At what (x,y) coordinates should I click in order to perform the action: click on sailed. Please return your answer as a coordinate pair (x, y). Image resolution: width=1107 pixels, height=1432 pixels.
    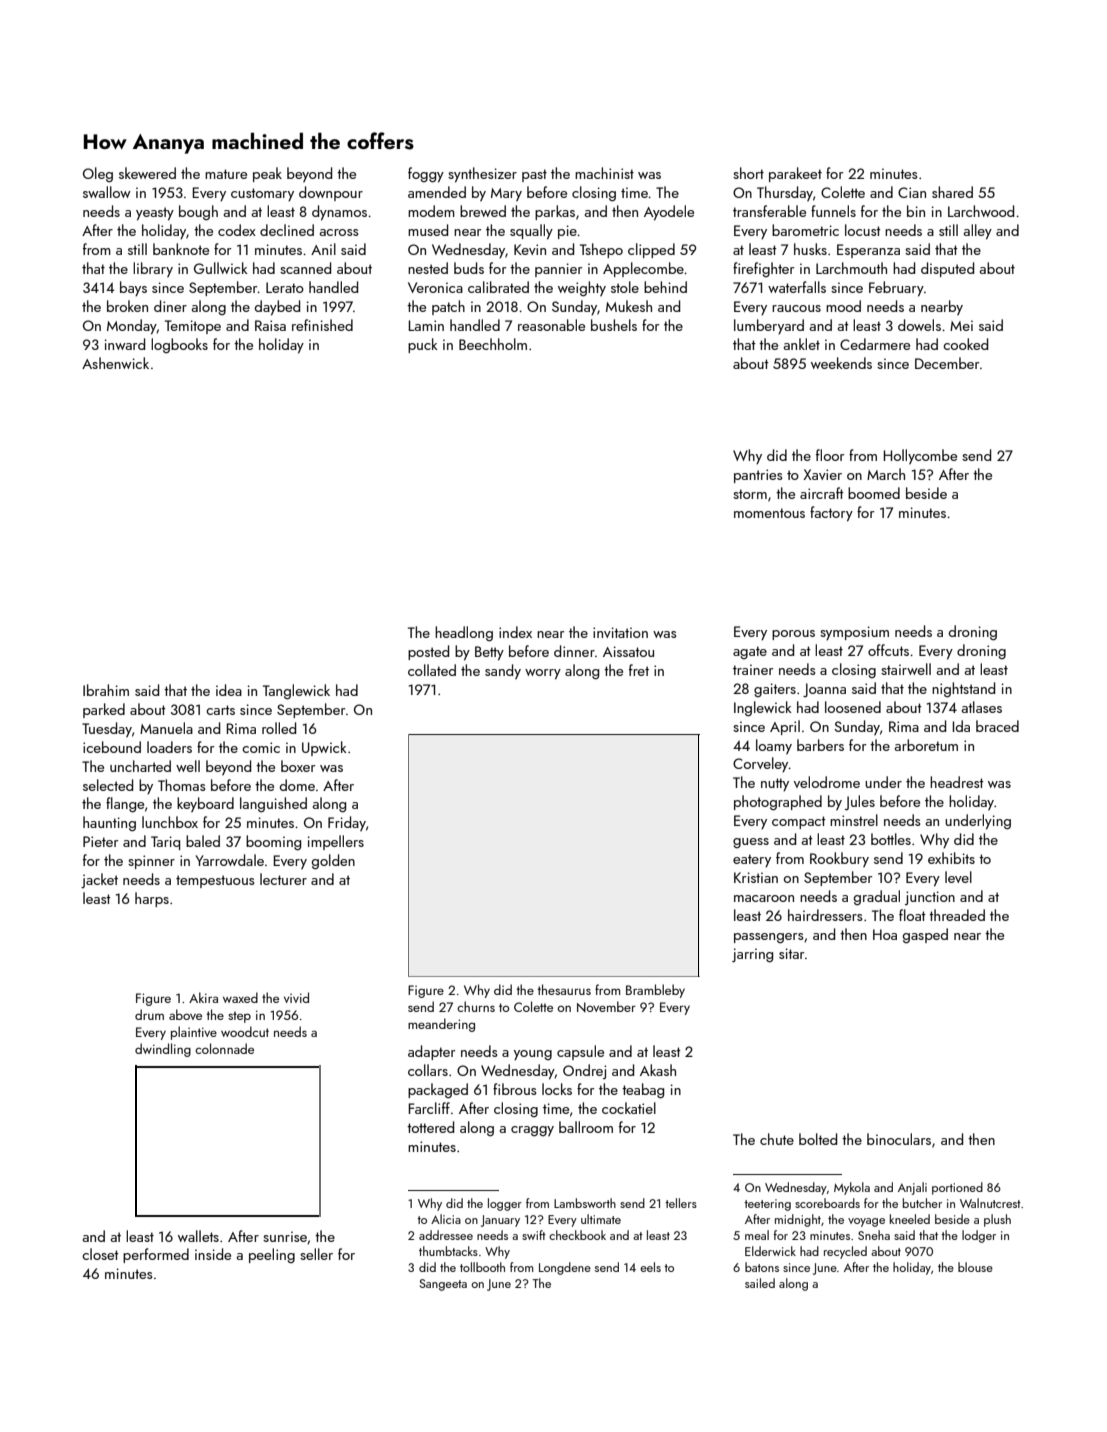
    Looking at the image, I should click on (760, 1283).
